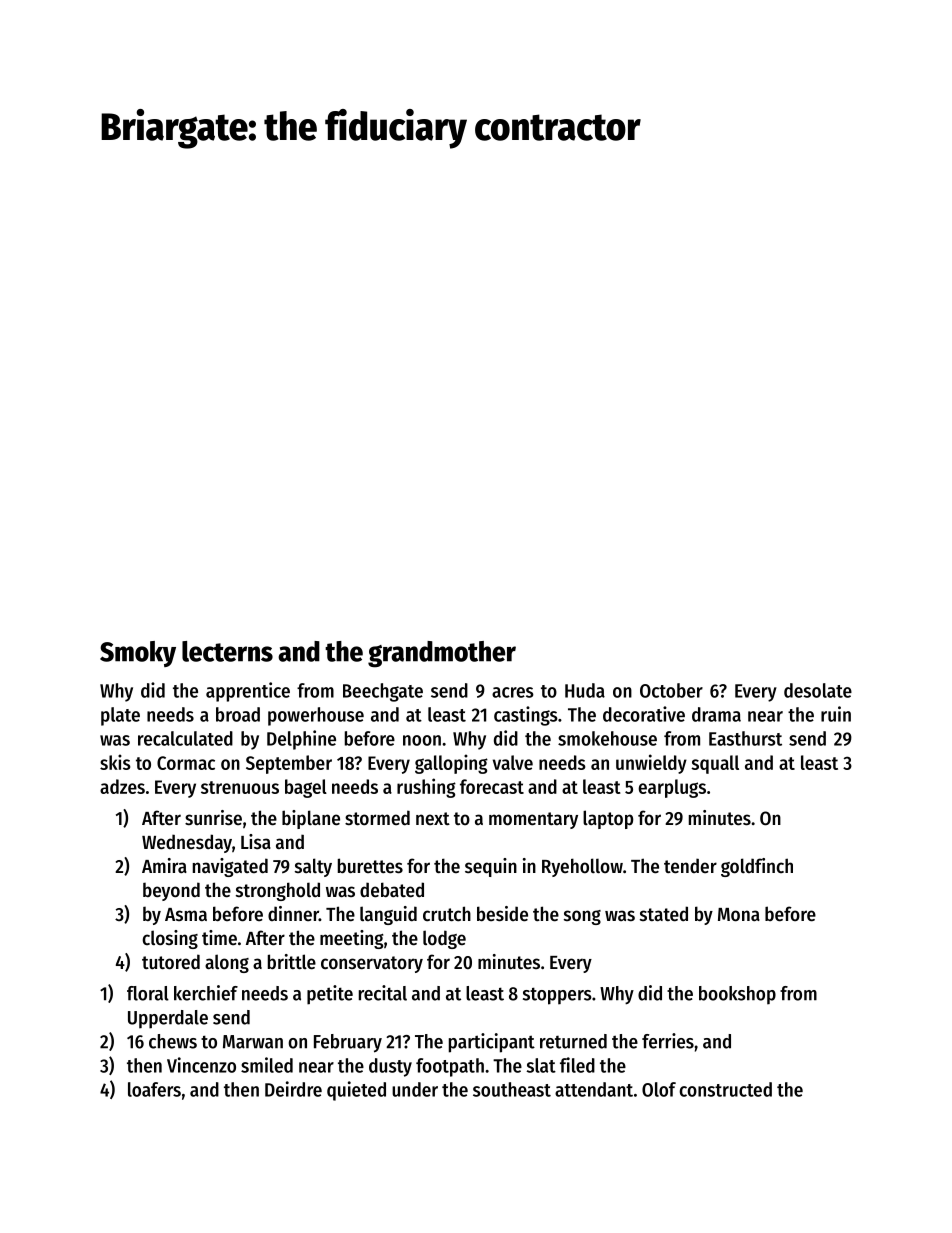  I want to click on forecast, so click(492, 786).
